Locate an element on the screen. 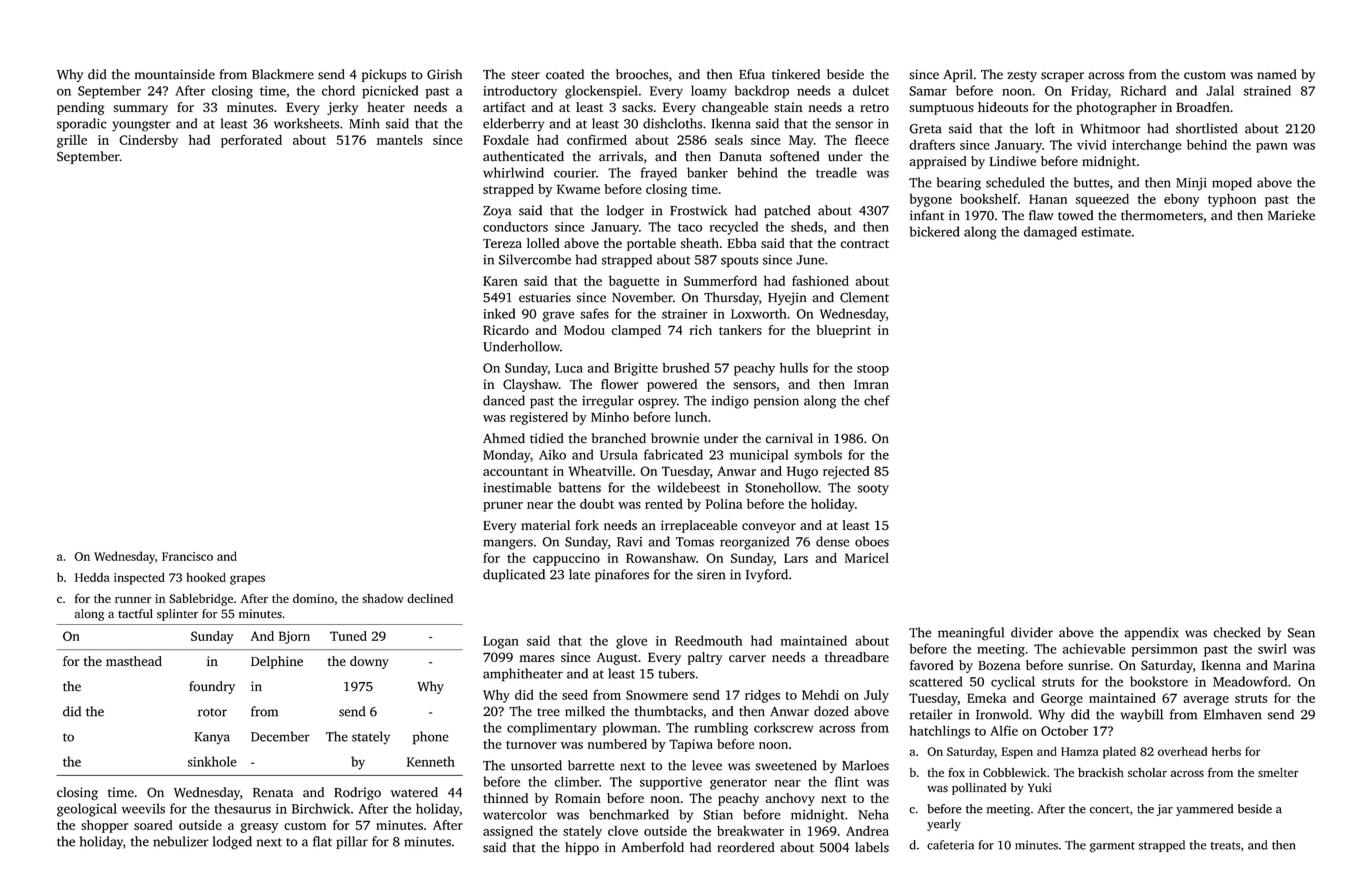 This screenshot has height=887, width=1372. oboes is located at coordinates (872, 541).
